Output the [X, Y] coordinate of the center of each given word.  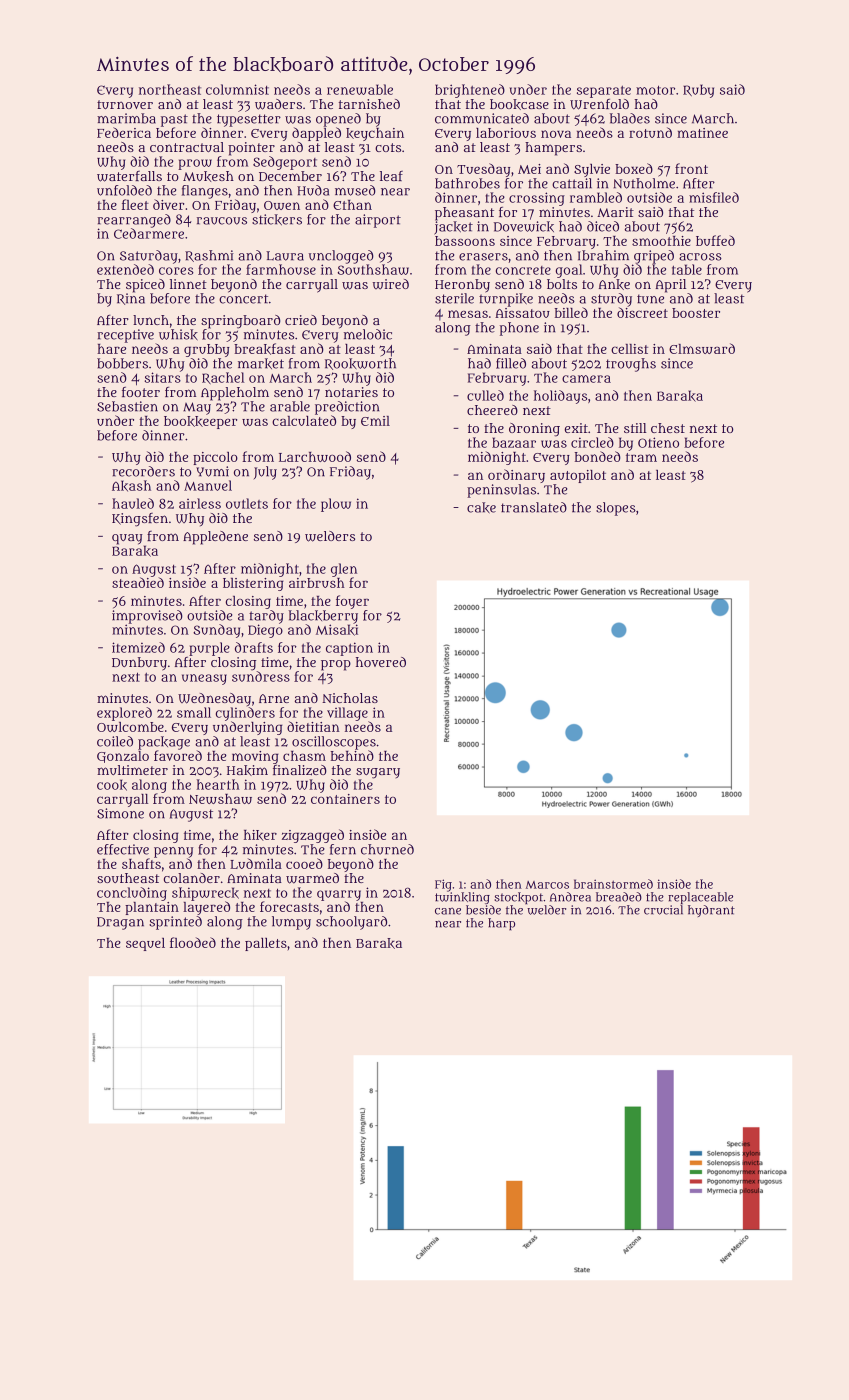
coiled [115, 741]
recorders [143, 471]
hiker [260, 835]
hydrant [711, 911]
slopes [616, 509]
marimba [126, 118]
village [347, 714]
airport [378, 221]
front [691, 168]
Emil [375, 421]
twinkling [462, 898]
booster [696, 313]
